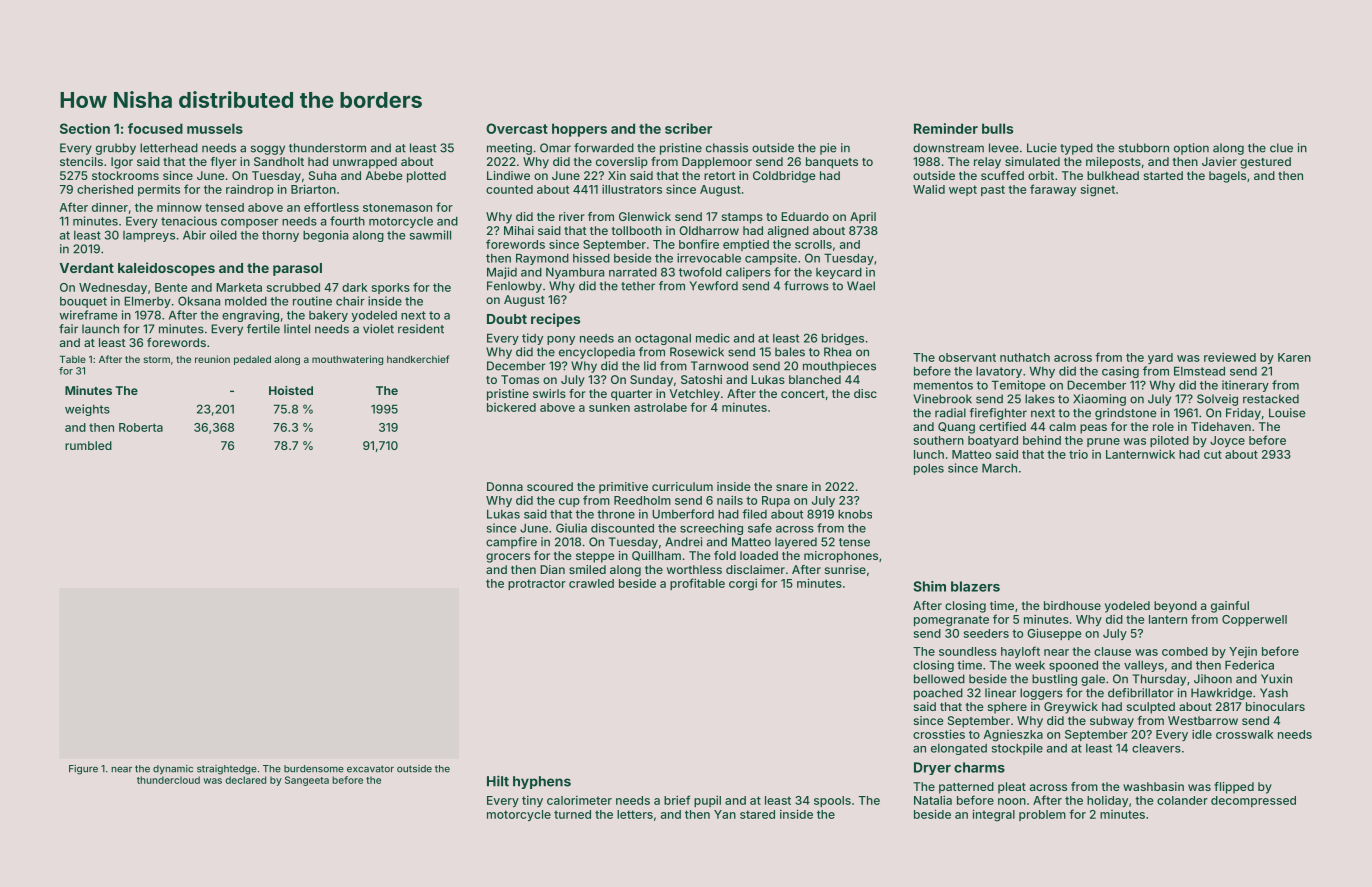 The height and width of the screenshot is (887, 1372). What do you see at coordinates (370, 769) in the screenshot?
I see `excavator` at bounding box center [370, 769].
